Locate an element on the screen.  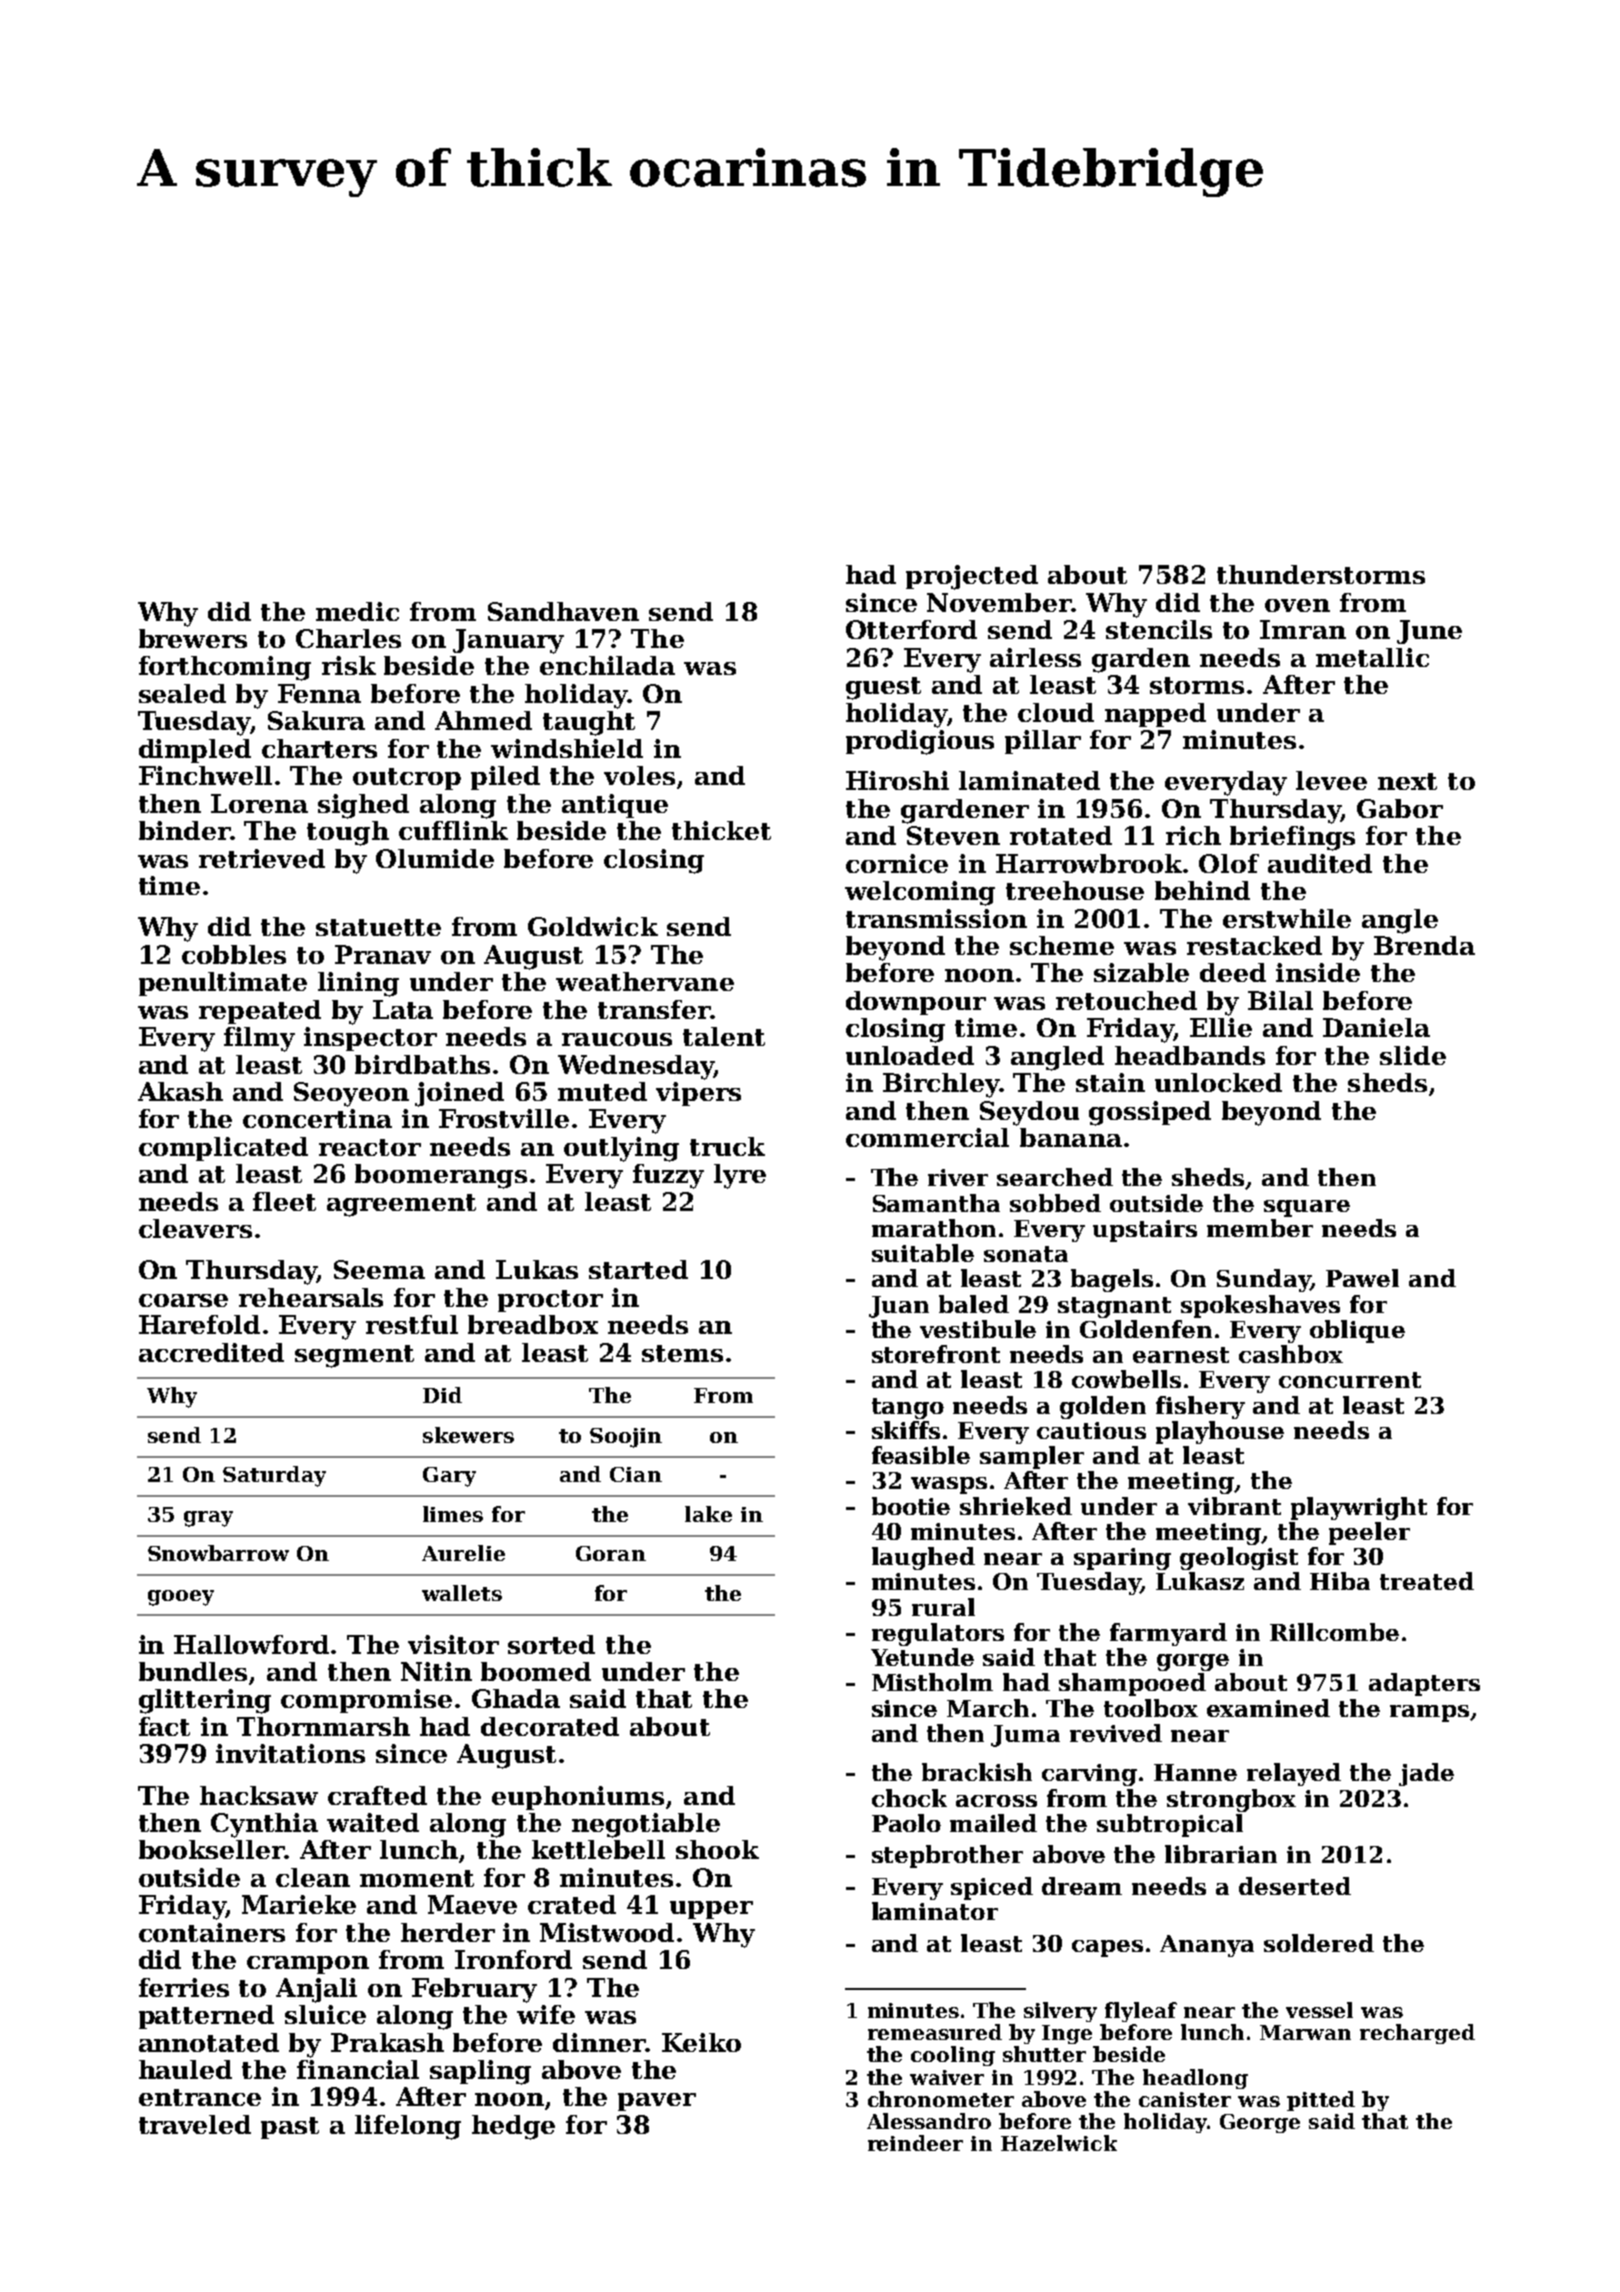
restacked is located at coordinates (1254, 945).
